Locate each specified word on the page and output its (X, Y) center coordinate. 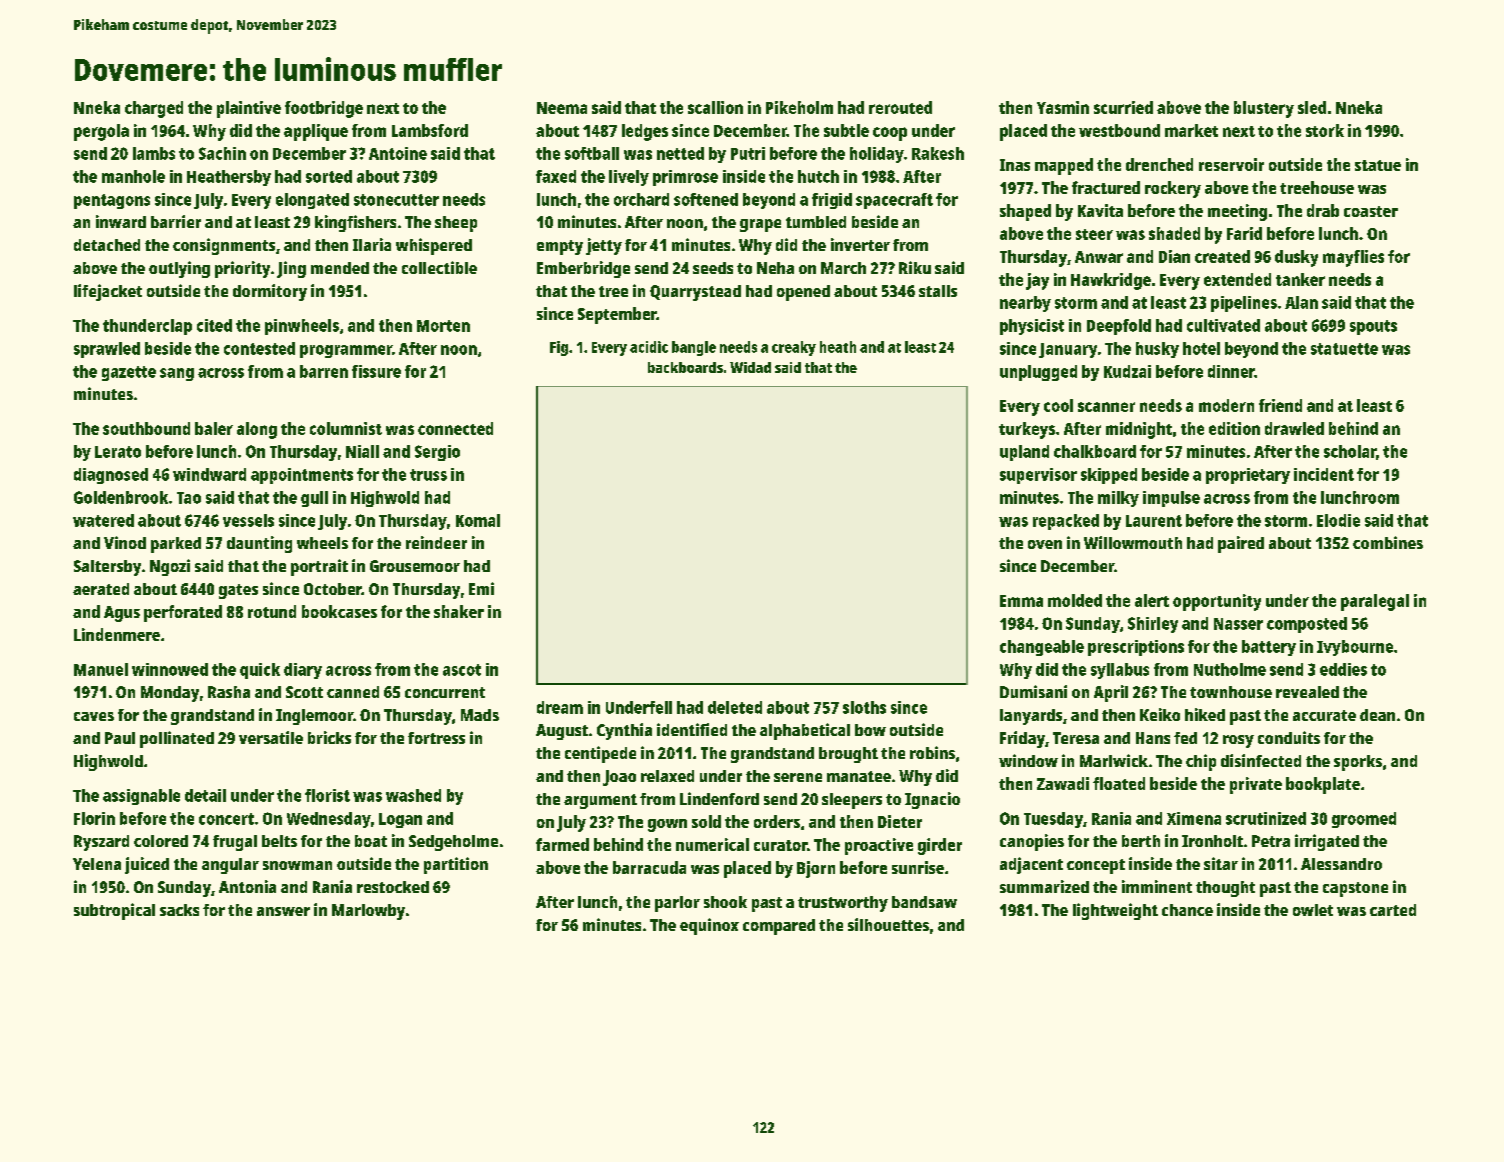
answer (283, 911)
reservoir (1231, 164)
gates (238, 591)
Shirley (1153, 625)
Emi (481, 588)
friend (1280, 405)
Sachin (222, 153)
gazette (129, 373)
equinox (709, 926)
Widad (750, 367)
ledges (645, 132)
